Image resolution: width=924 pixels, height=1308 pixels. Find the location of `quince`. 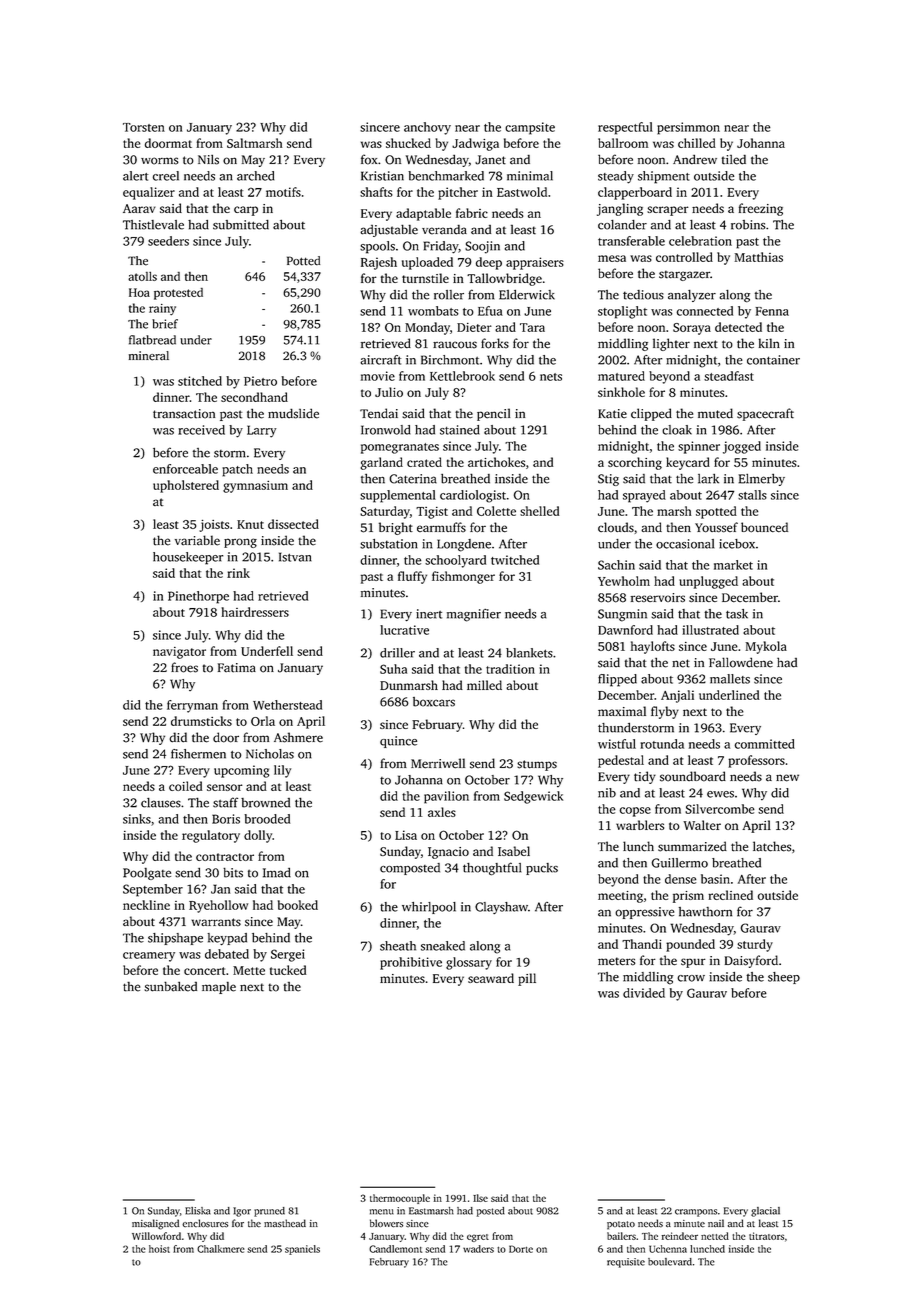

quince is located at coordinates (398, 742).
